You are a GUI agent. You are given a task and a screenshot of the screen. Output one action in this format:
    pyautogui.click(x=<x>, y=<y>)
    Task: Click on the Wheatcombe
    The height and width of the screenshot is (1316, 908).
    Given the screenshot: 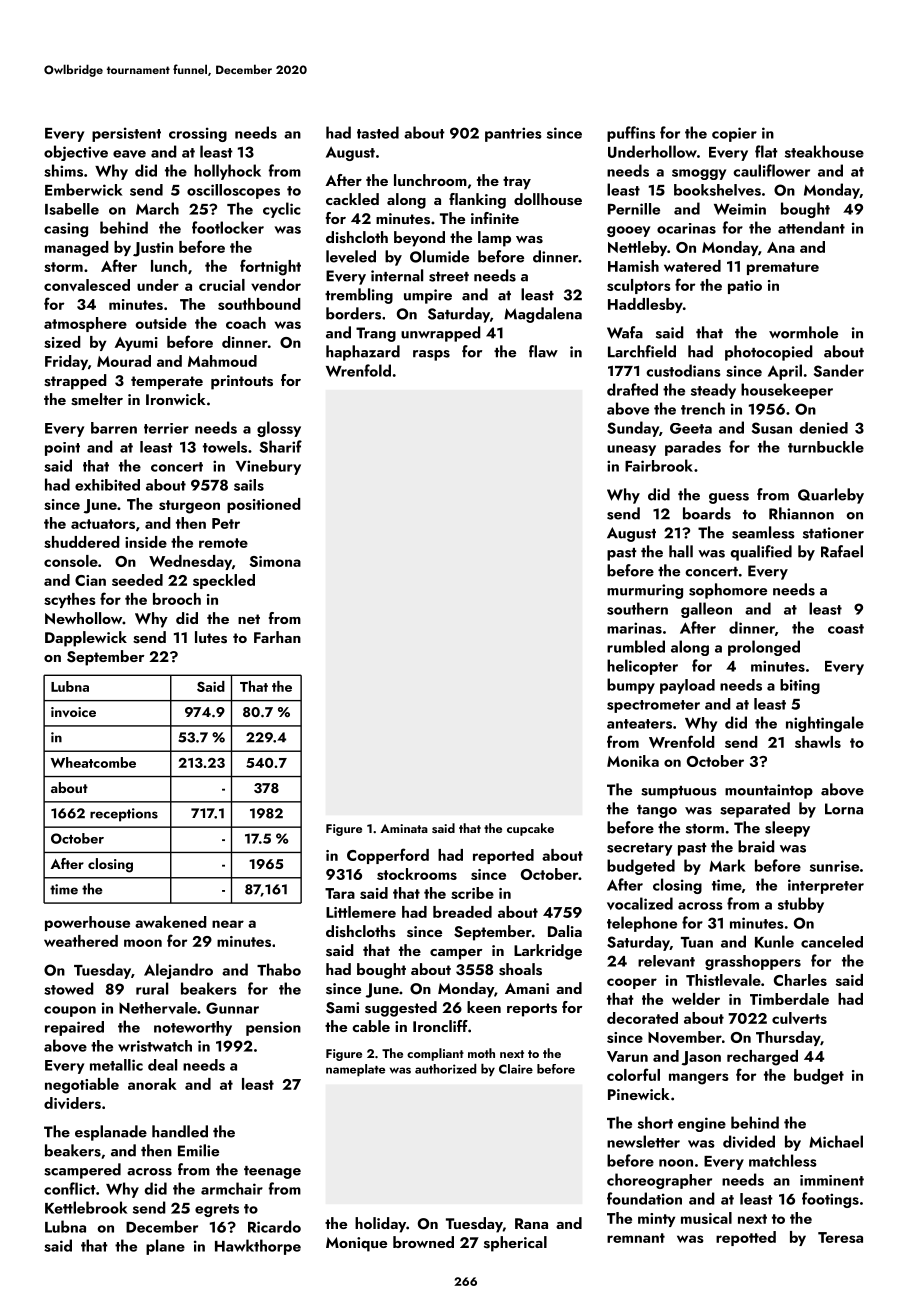 What is the action you would take?
    pyautogui.click(x=93, y=762)
